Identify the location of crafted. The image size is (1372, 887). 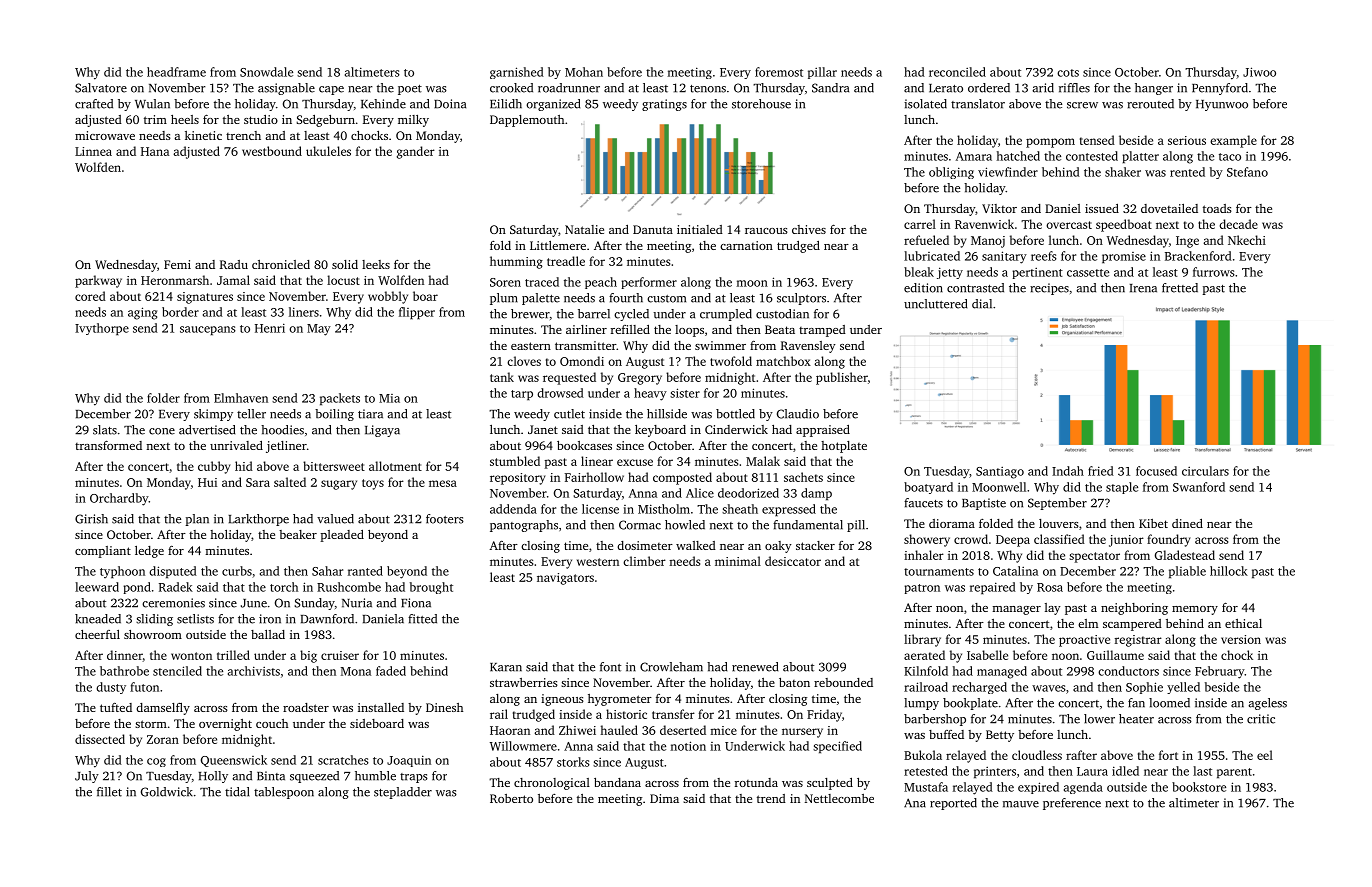
(94, 104).
